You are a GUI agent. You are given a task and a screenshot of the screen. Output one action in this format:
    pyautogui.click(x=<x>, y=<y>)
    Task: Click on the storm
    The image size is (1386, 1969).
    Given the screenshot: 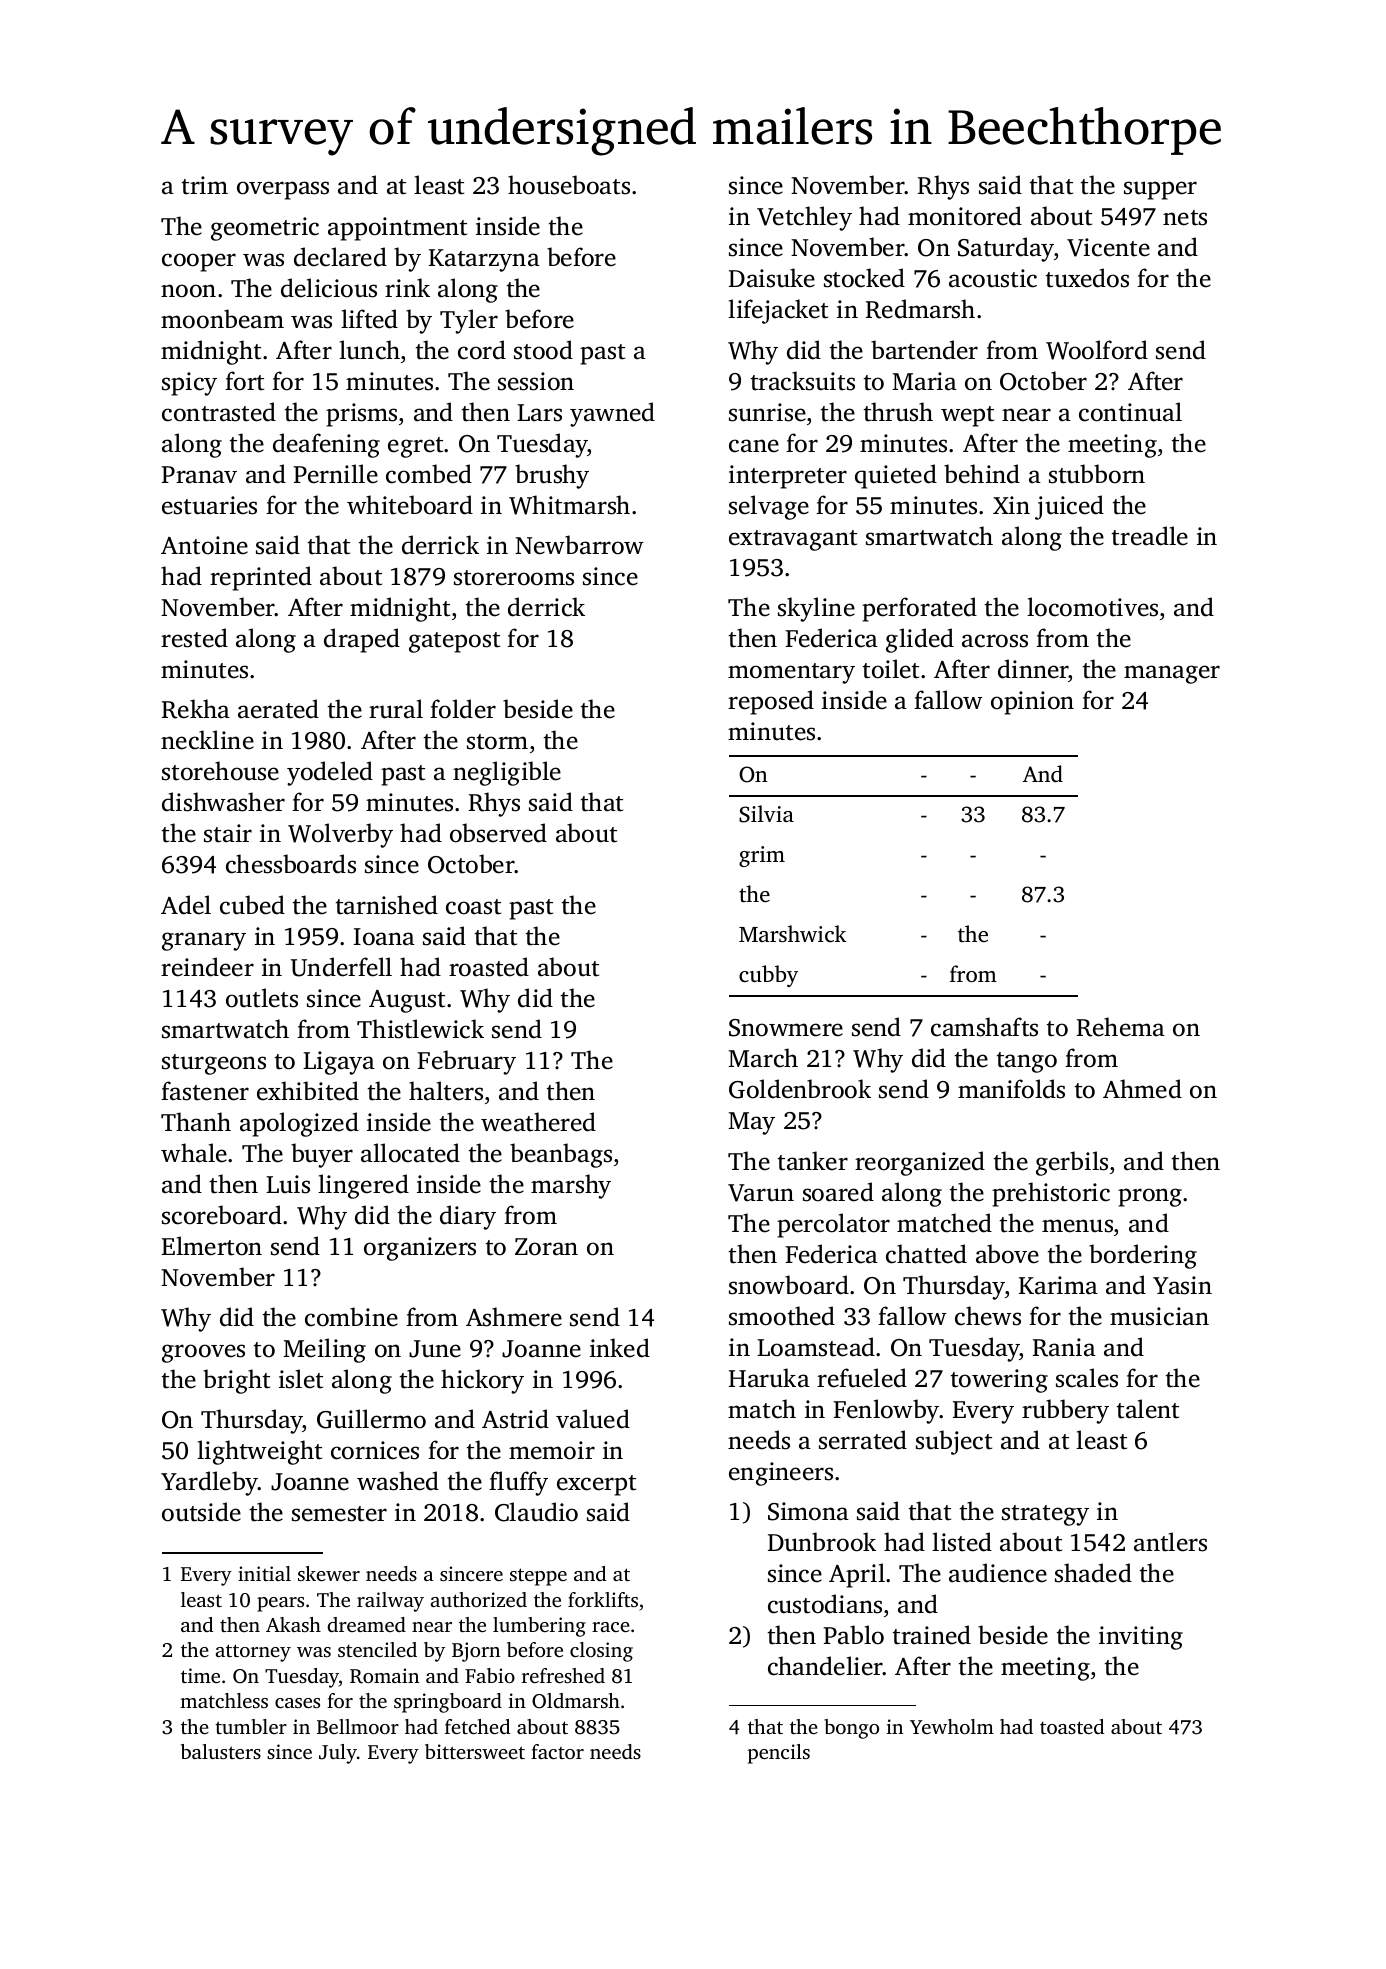 What is the action you would take?
    pyautogui.click(x=497, y=742)
